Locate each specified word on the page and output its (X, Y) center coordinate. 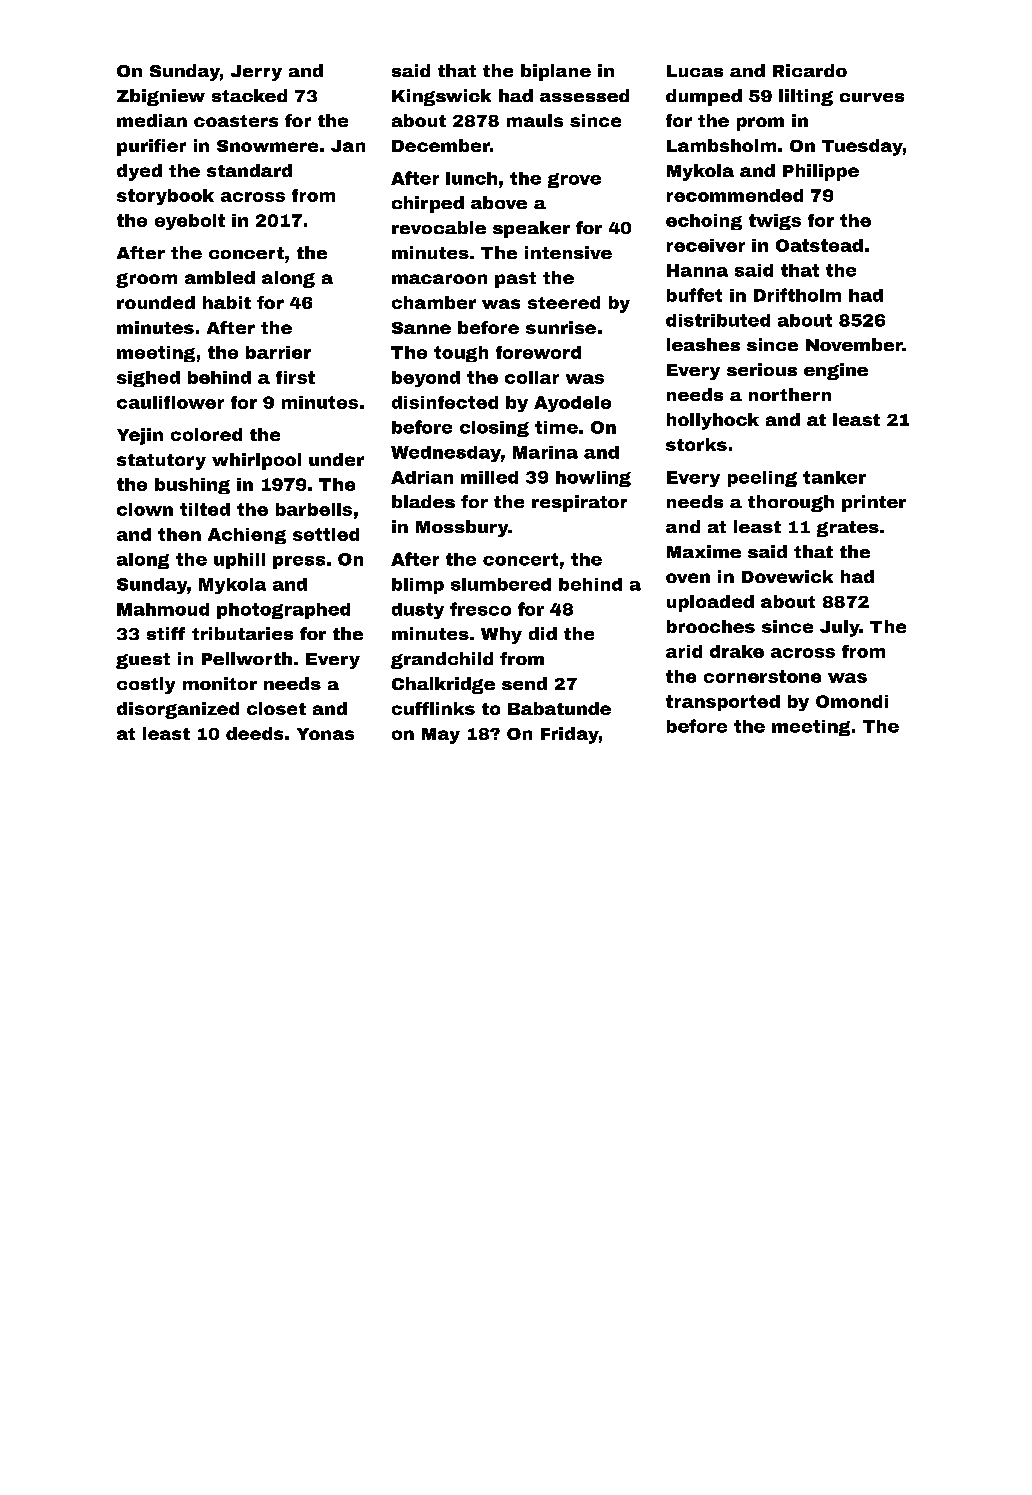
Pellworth (247, 658)
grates (848, 529)
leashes (703, 344)
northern (790, 394)
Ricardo (810, 70)
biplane (556, 72)
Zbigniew (161, 97)
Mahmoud (163, 609)
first (295, 377)
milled (489, 477)
